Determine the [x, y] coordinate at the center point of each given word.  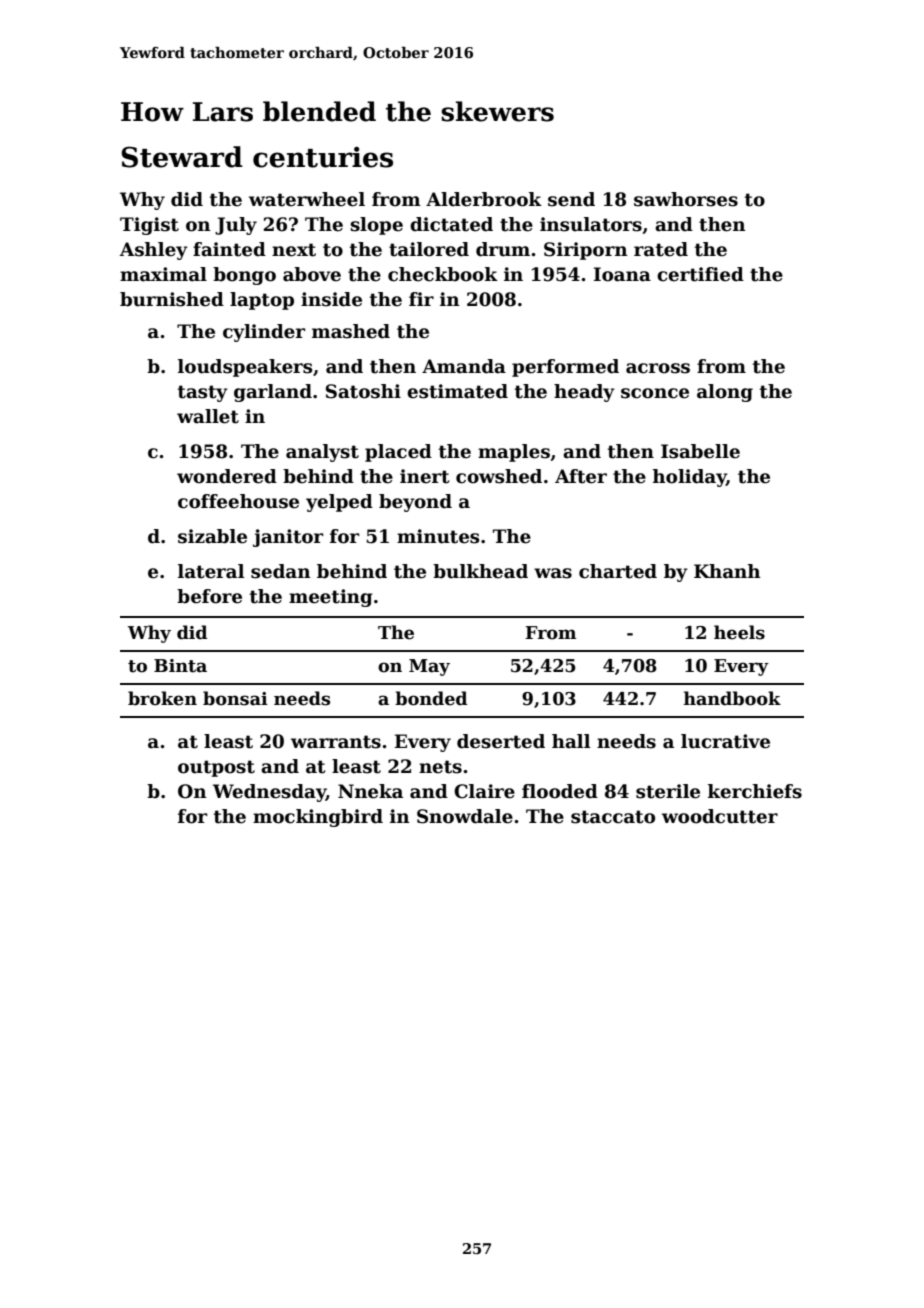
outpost [216, 768]
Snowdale [465, 816]
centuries [323, 157]
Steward [182, 157]
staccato [613, 817]
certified [700, 274]
